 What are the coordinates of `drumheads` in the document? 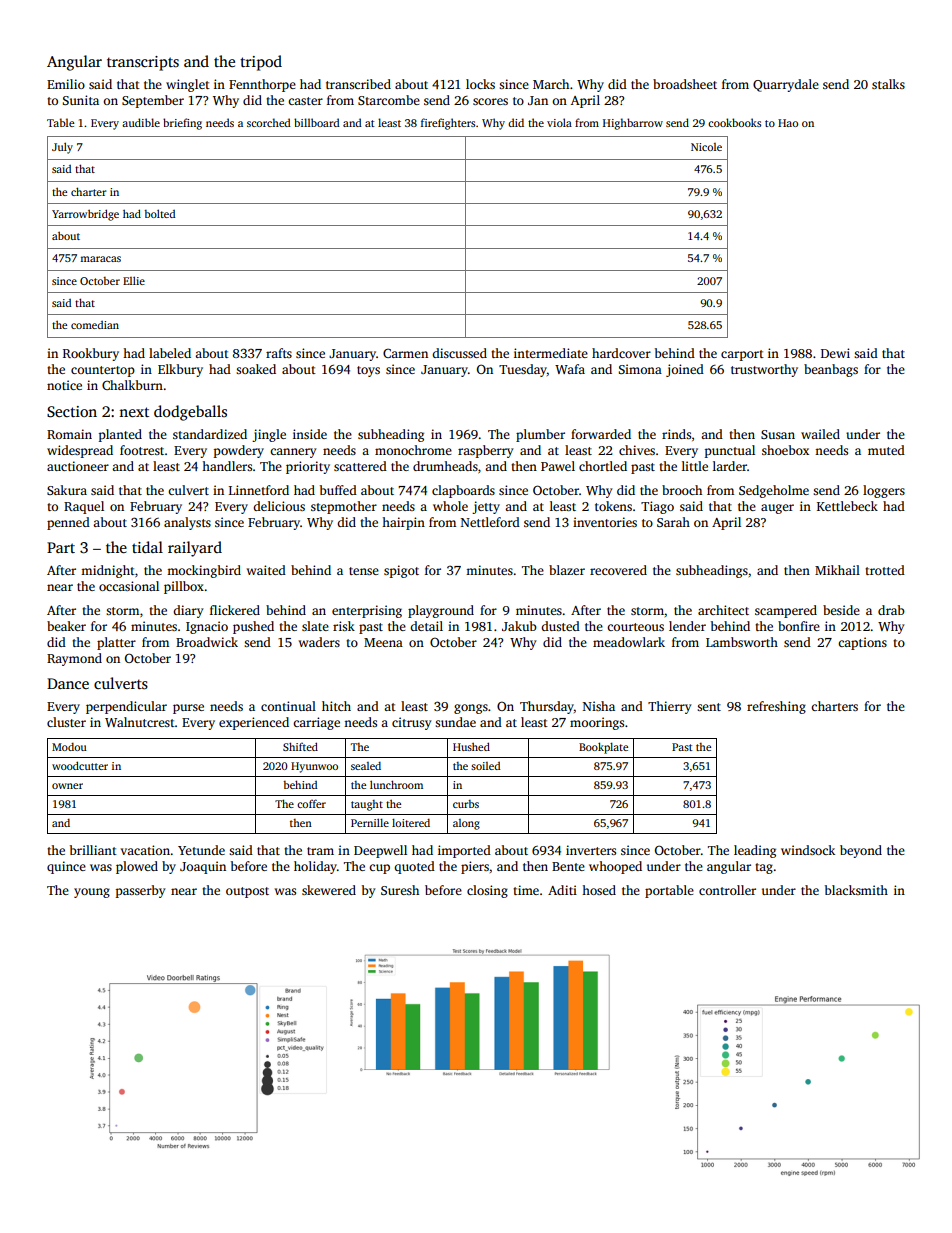 It's located at (445, 466).
